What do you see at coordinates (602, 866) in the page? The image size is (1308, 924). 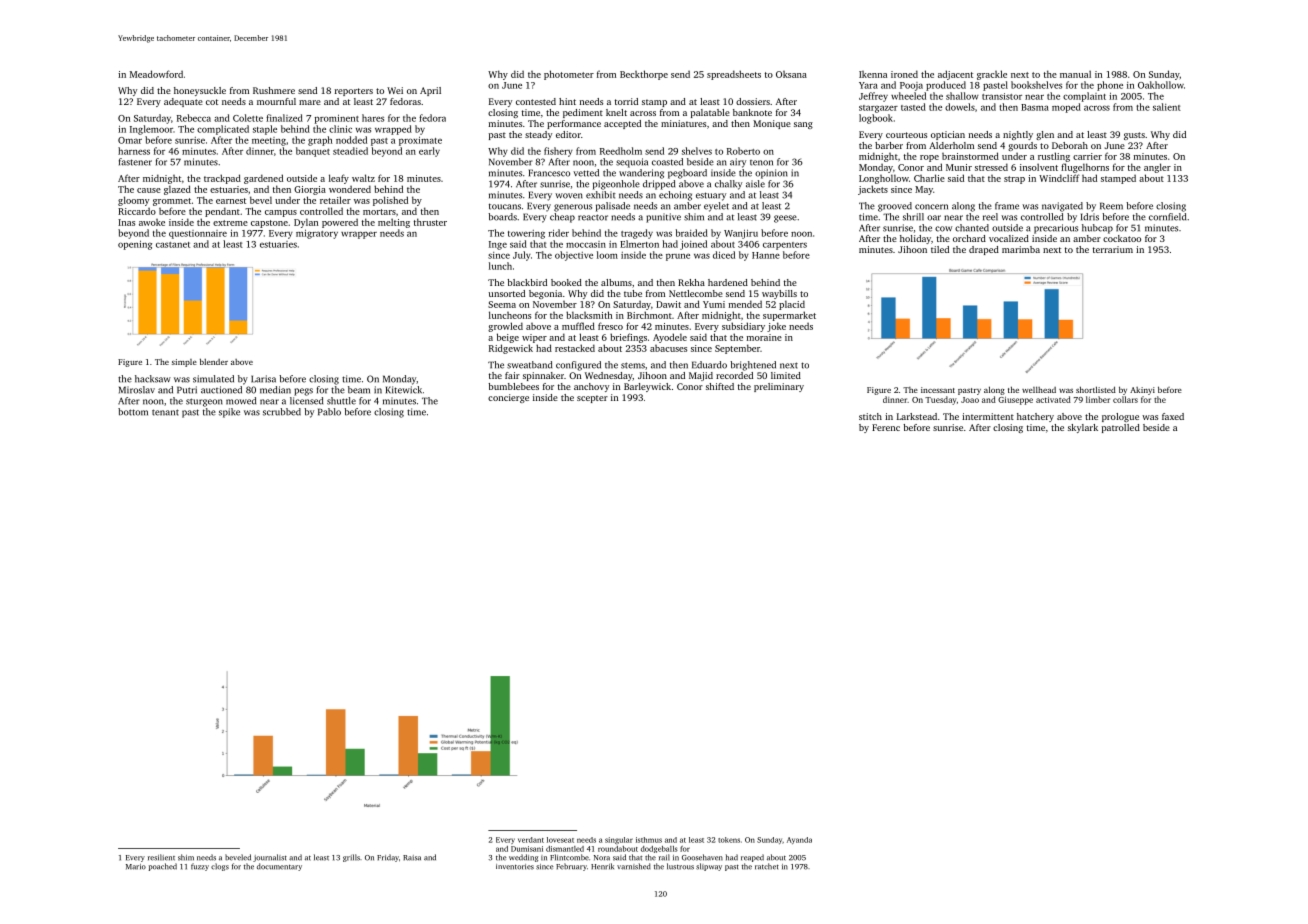 I see `Henrik` at bounding box center [602, 866].
